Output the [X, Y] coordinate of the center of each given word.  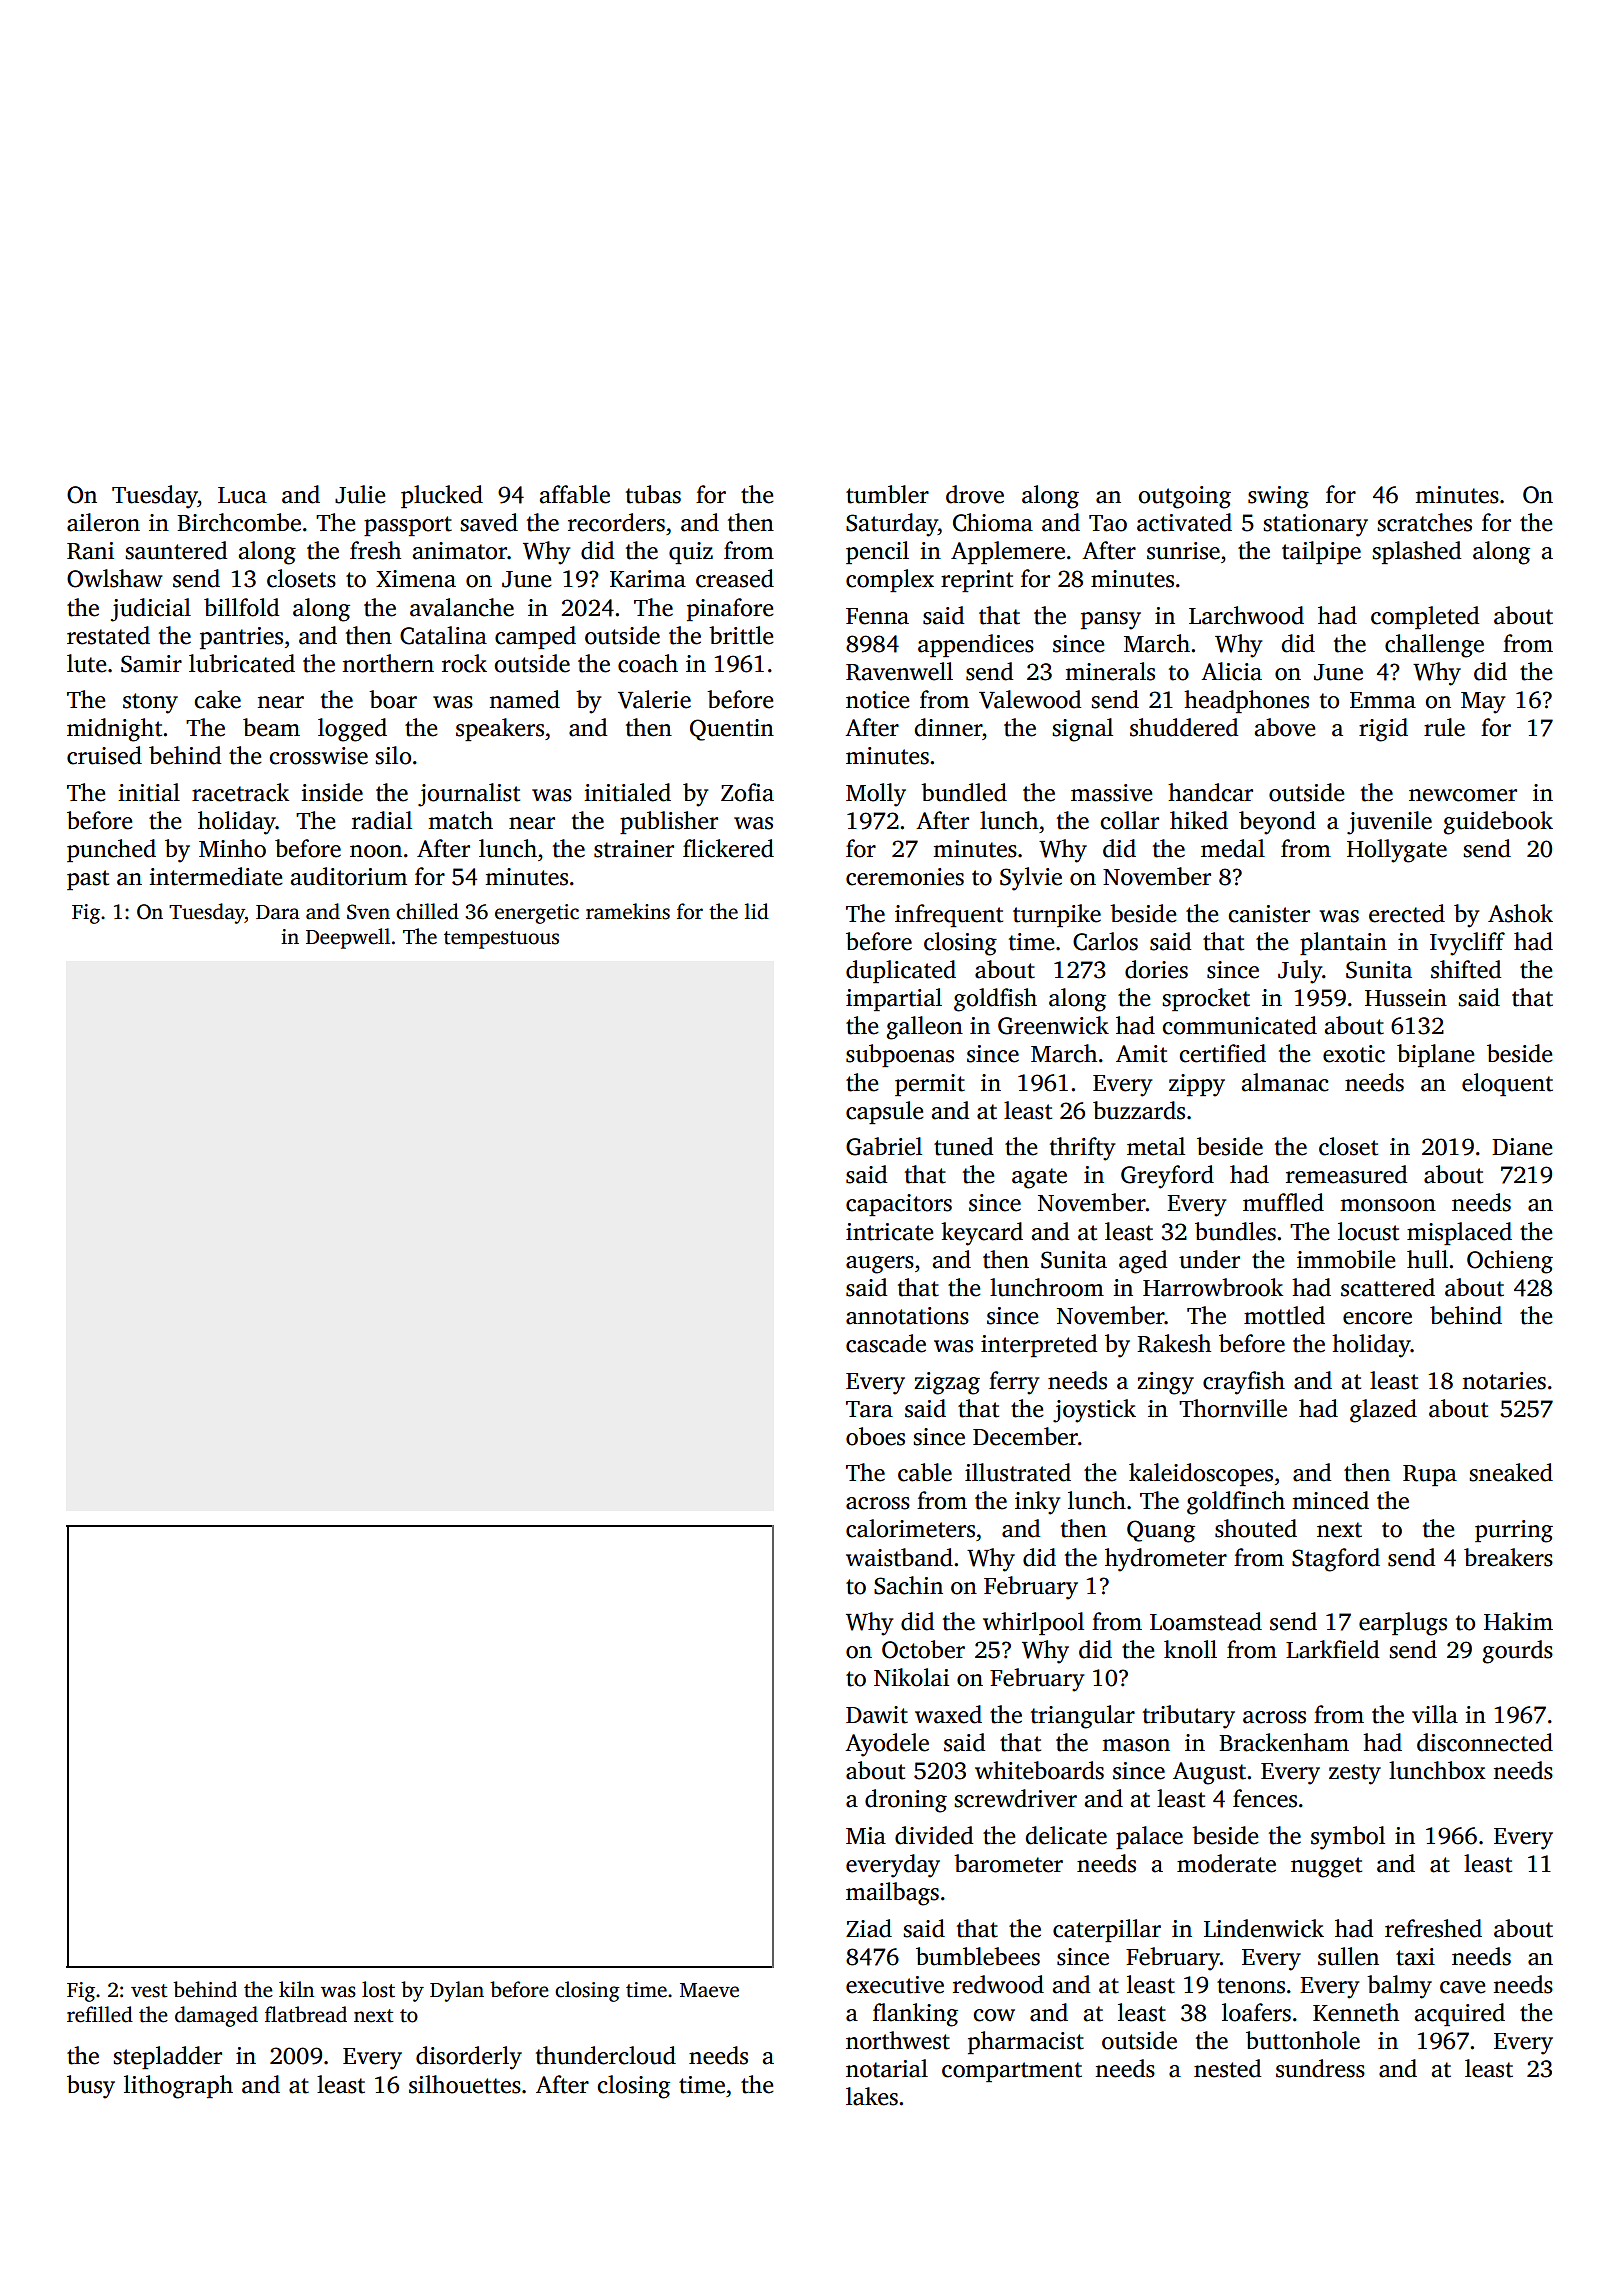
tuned [963, 1146]
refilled [100, 2014]
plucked [442, 496]
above [1285, 727]
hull [1427, 1259]
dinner [948, 727]
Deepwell [348, 938]
